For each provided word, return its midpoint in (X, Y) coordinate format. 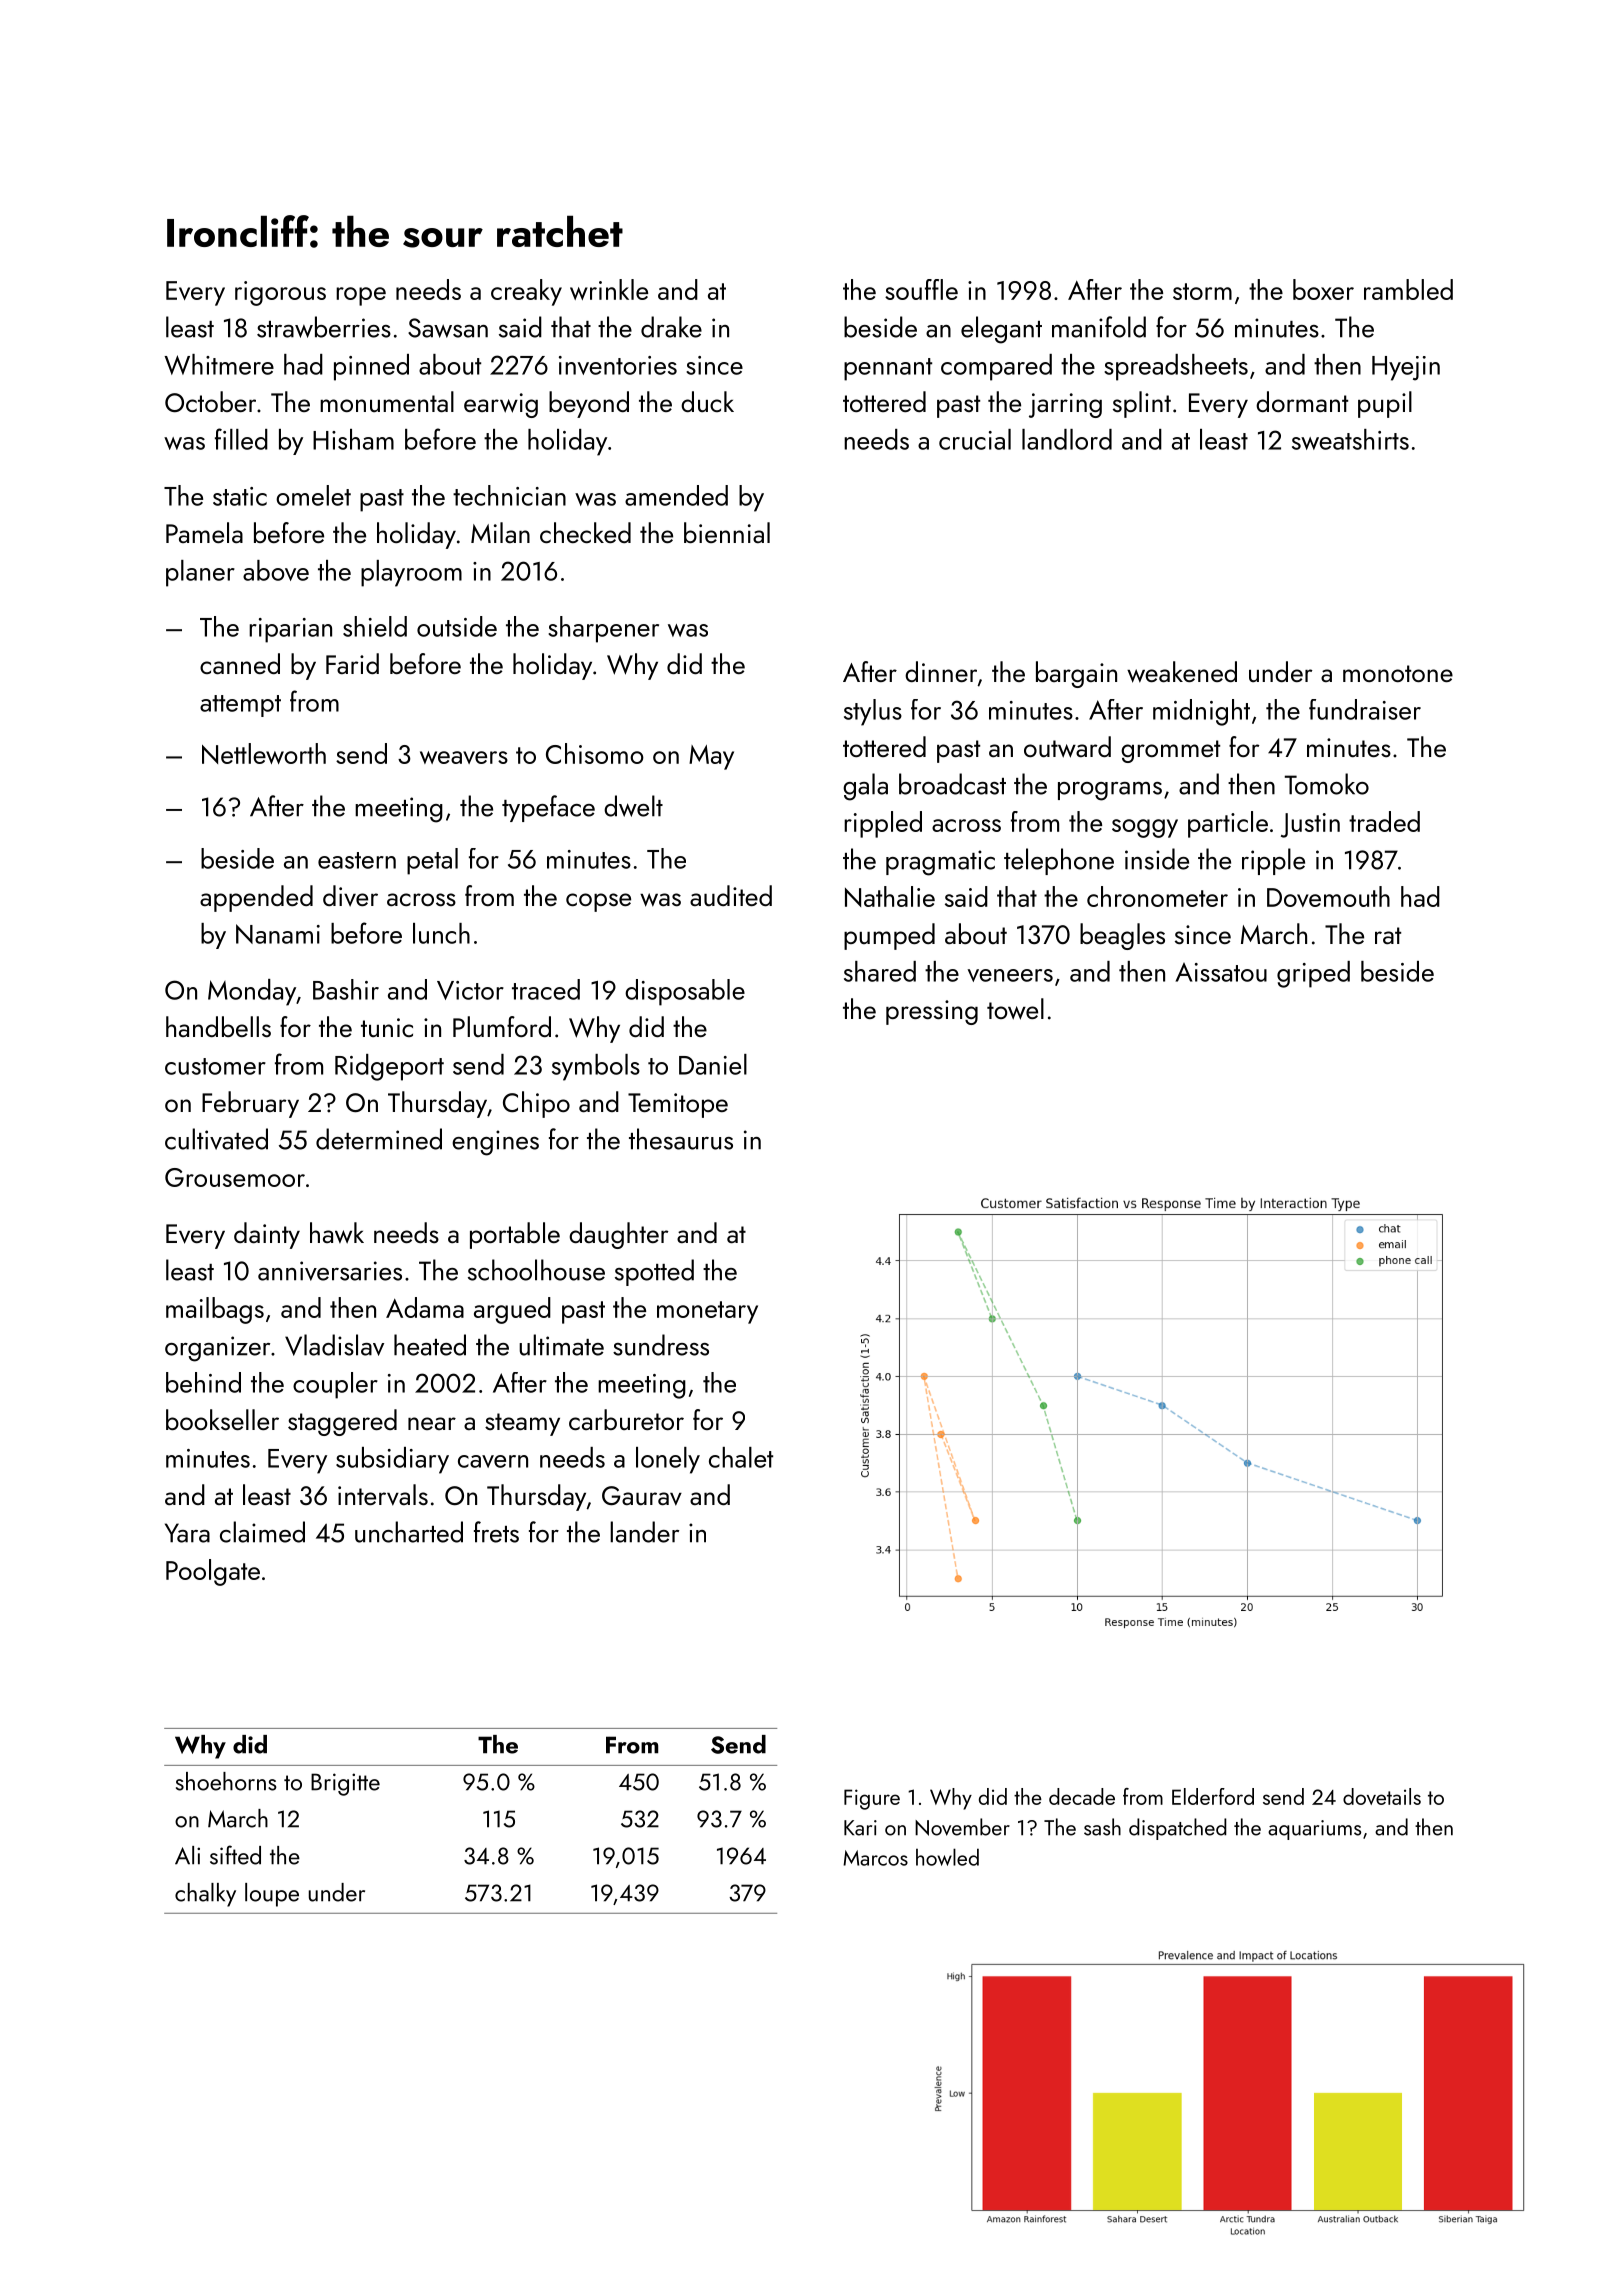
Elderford (1213, 1796)
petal (432, 861)
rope (361, 296)
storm (1202, 291)
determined (379, 1139)
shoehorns (226, 1781)
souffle (921, 289)
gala (865, 787)
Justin (1310, 825)
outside (457, 626)
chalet (741, 1457)
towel (1015, 1009)
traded (1384, 821)
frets (496, 1532)
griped (1313, 974)
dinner (941, 671)
